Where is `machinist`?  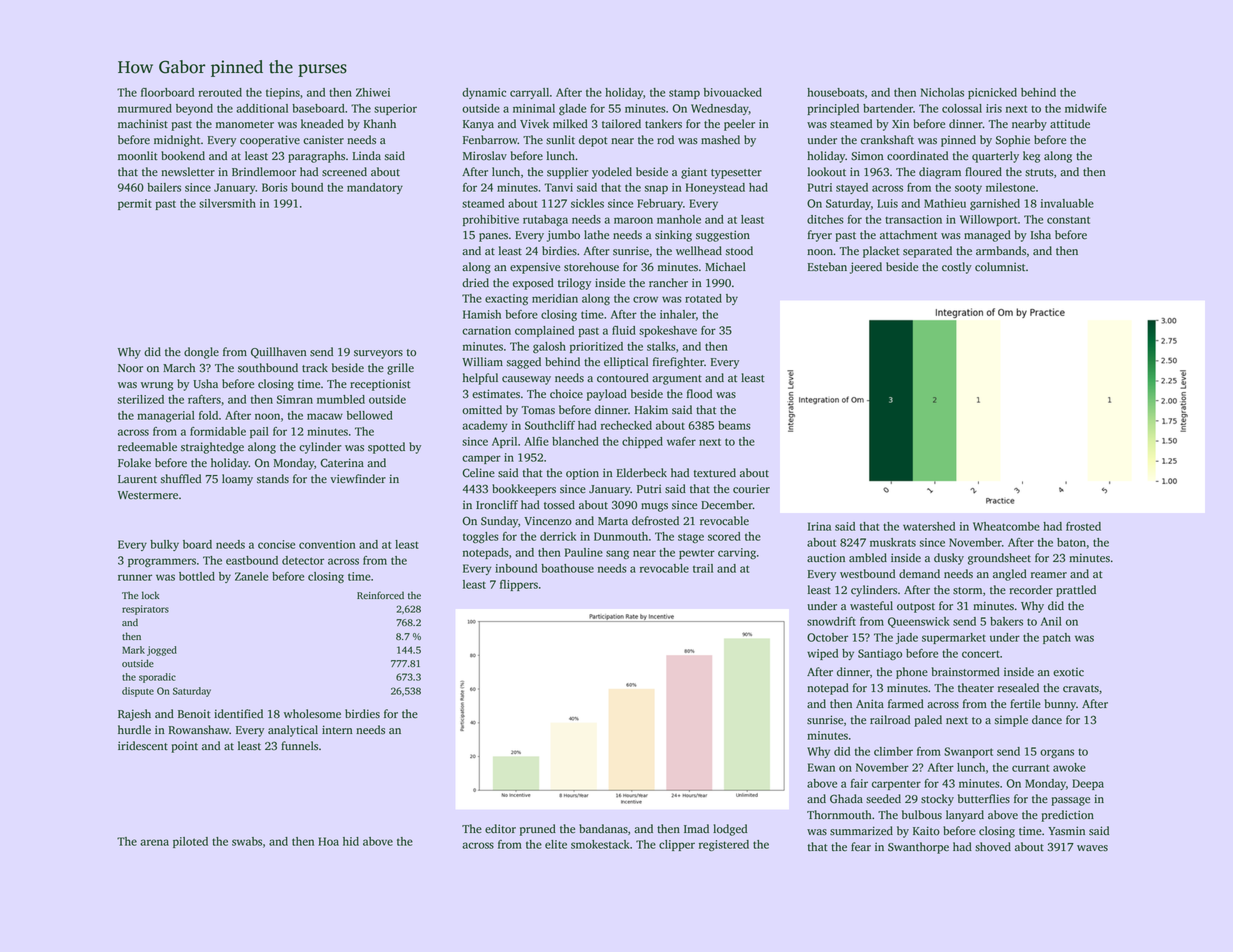 machinist is located at coordinates (143, 124).
